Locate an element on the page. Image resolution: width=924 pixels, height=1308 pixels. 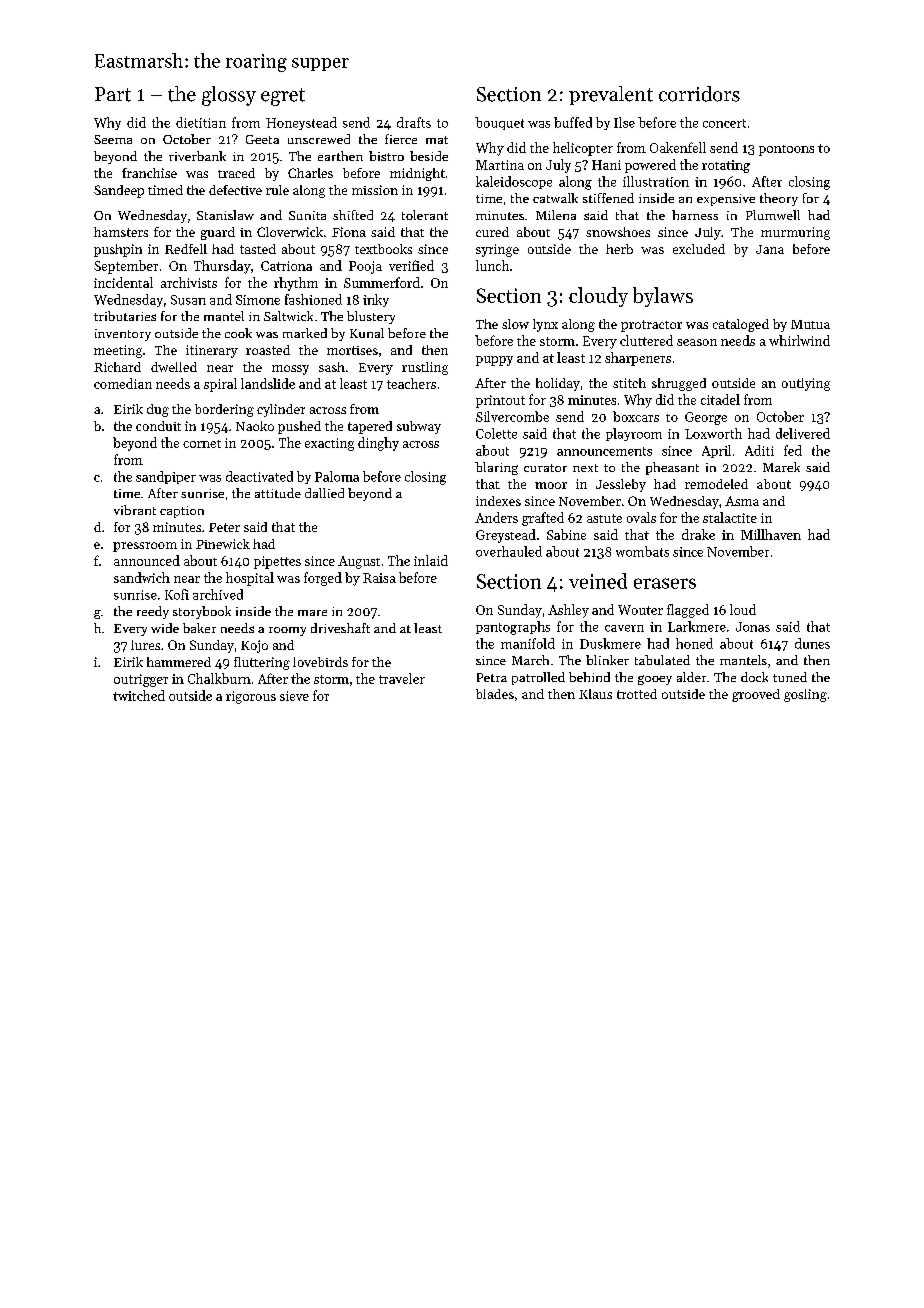
wombats is located at coordinates (642, 551).
